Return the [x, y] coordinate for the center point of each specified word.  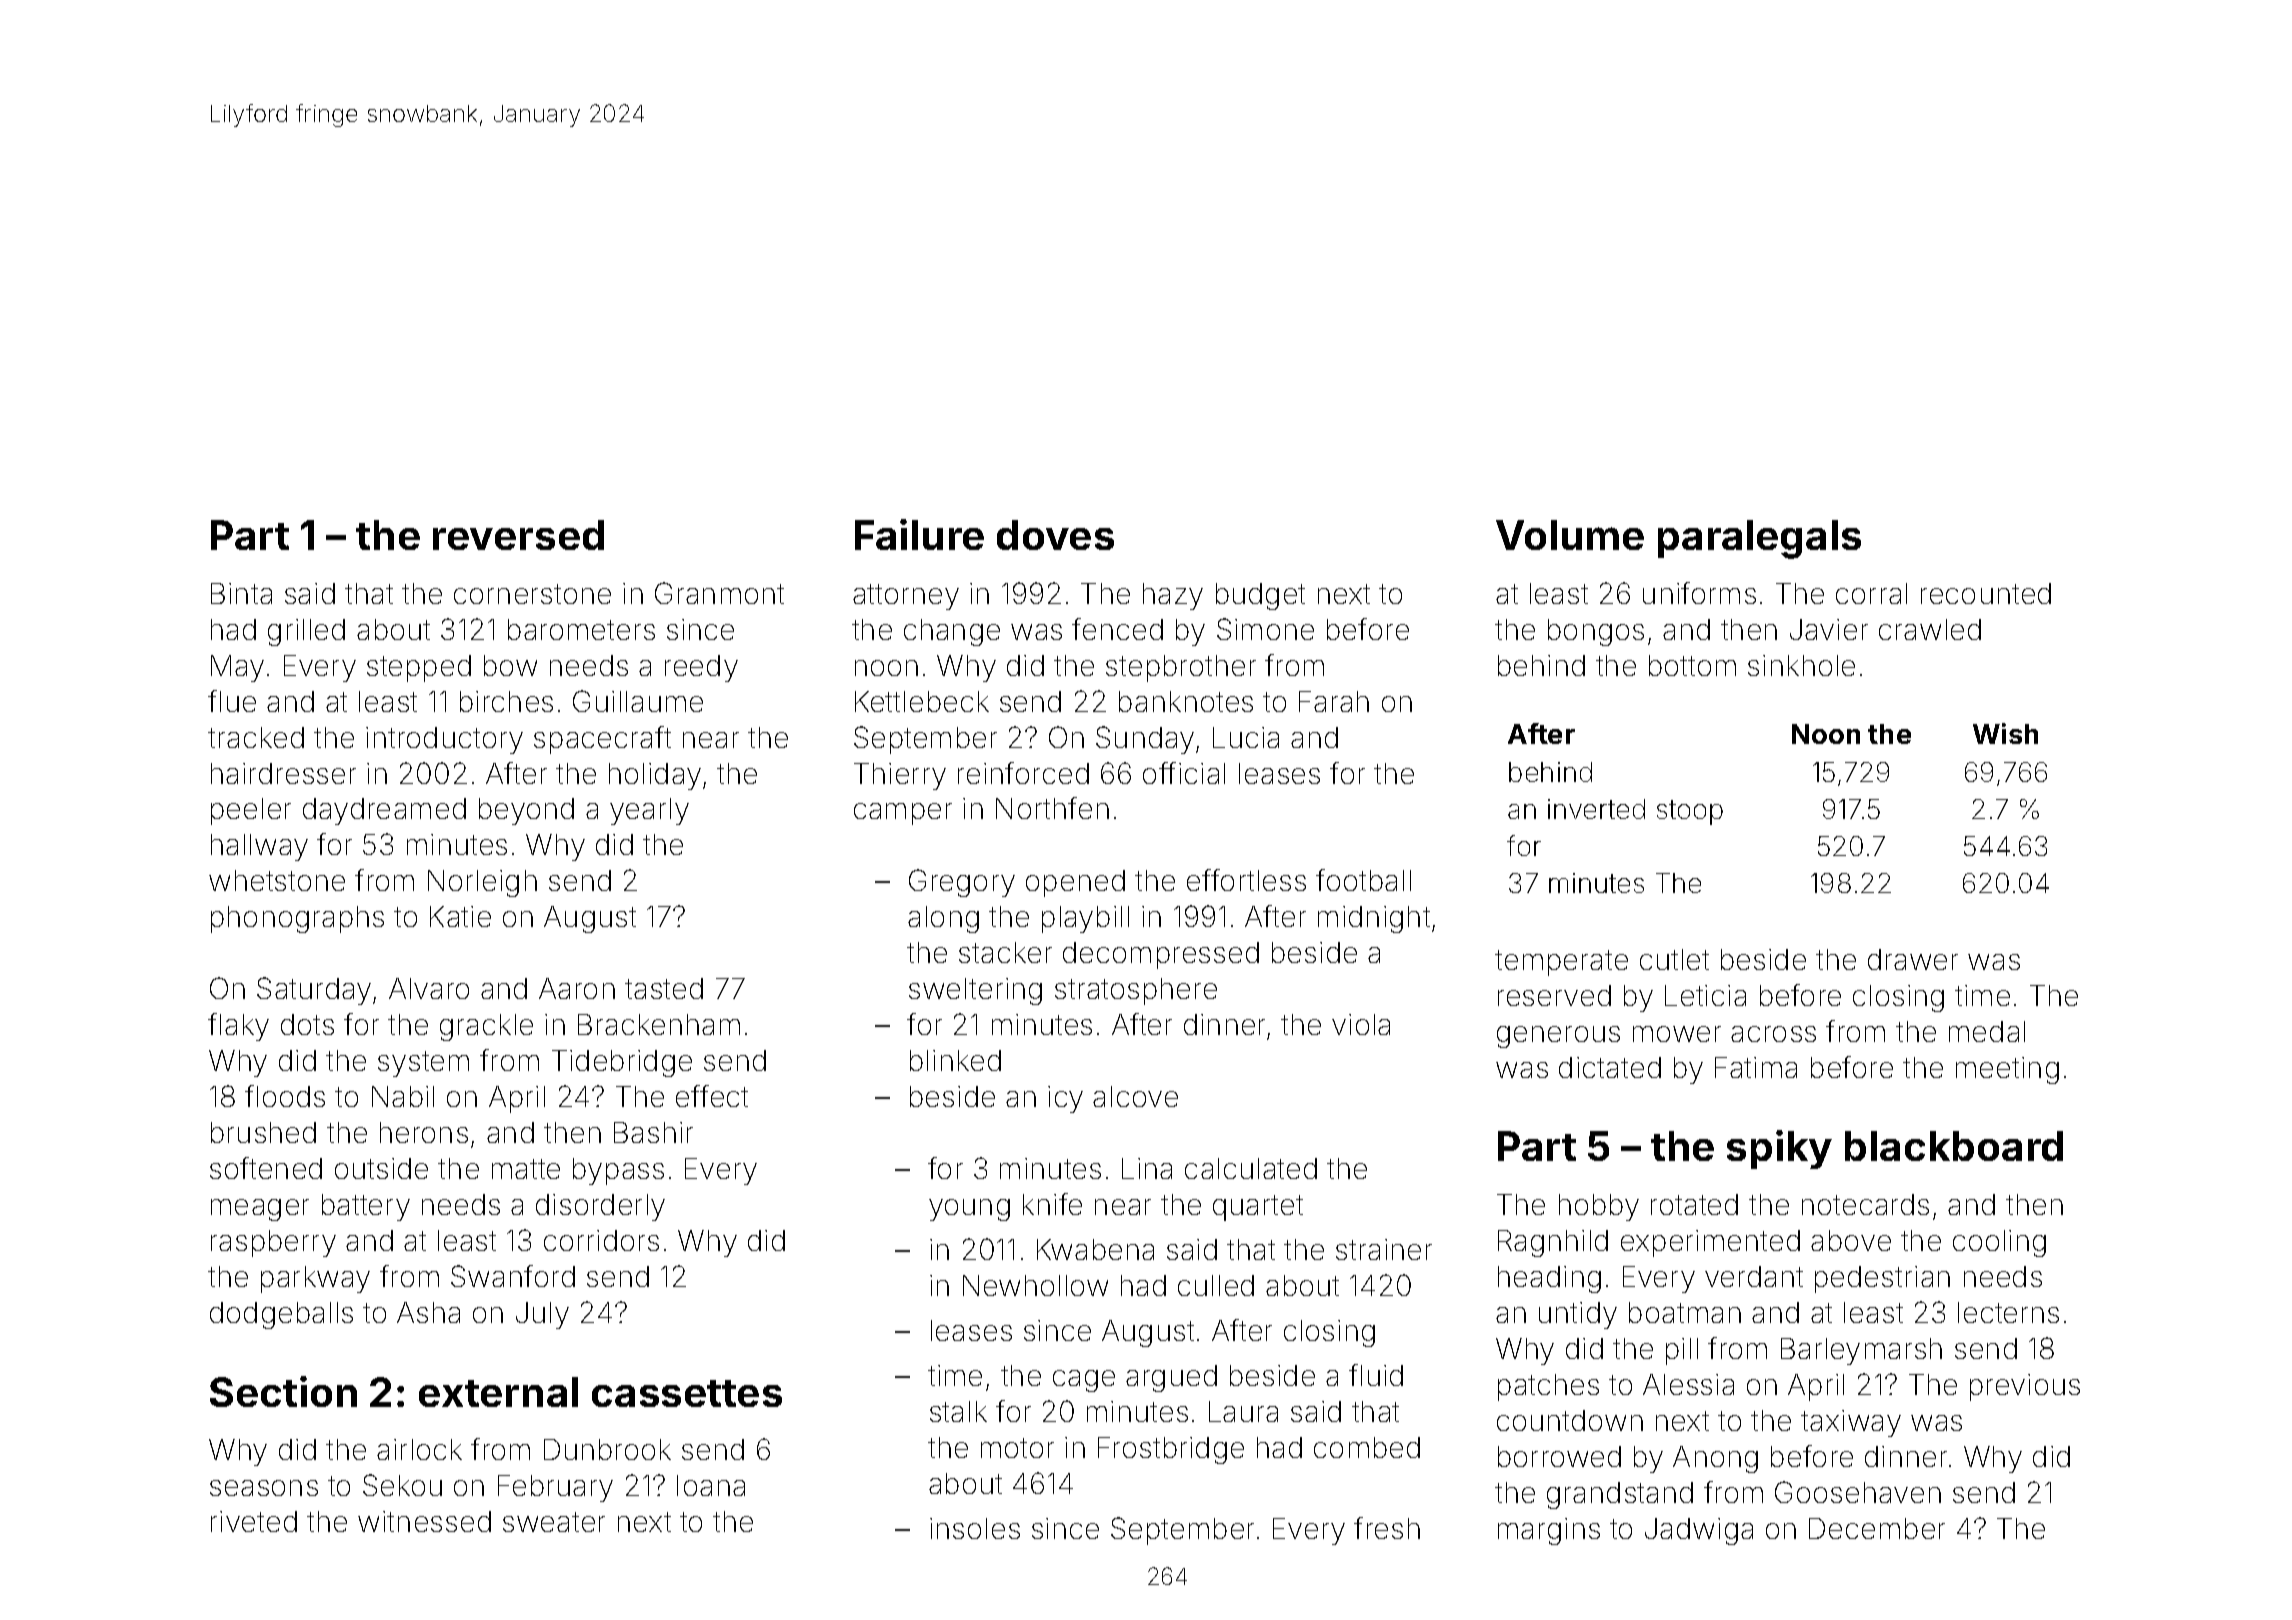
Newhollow [1035, 1285]
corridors [601, 1240]
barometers [581, 629]
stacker [1005, 952]
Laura [1243, 1411]
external [498, 1392]
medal [1987, 1031]
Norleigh [482, 883]
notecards [1865, 1204]
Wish [2005, 733]
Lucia [1246, 737]
